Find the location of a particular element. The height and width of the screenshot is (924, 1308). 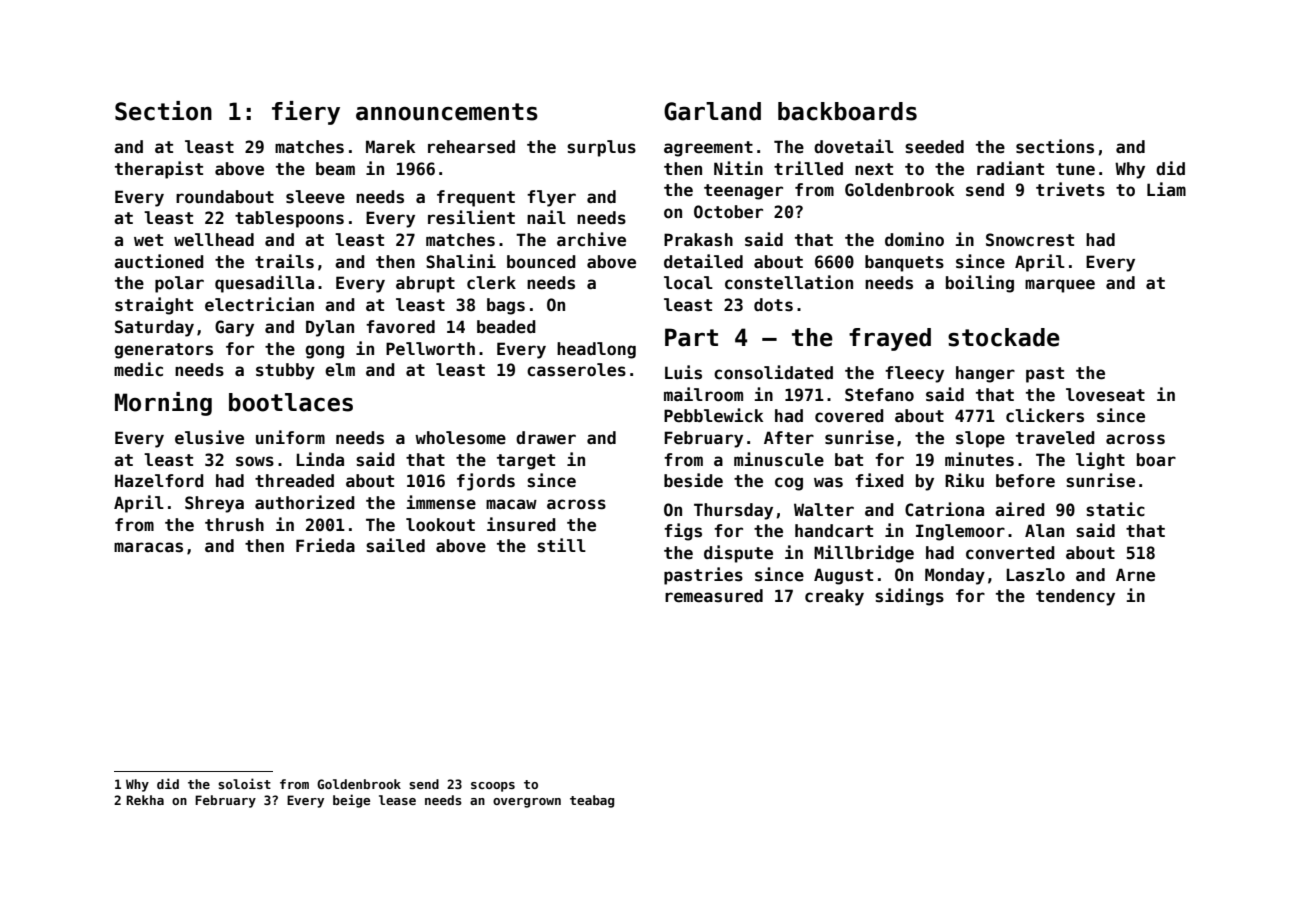

Thursday is located at coordinates (733, 511).
